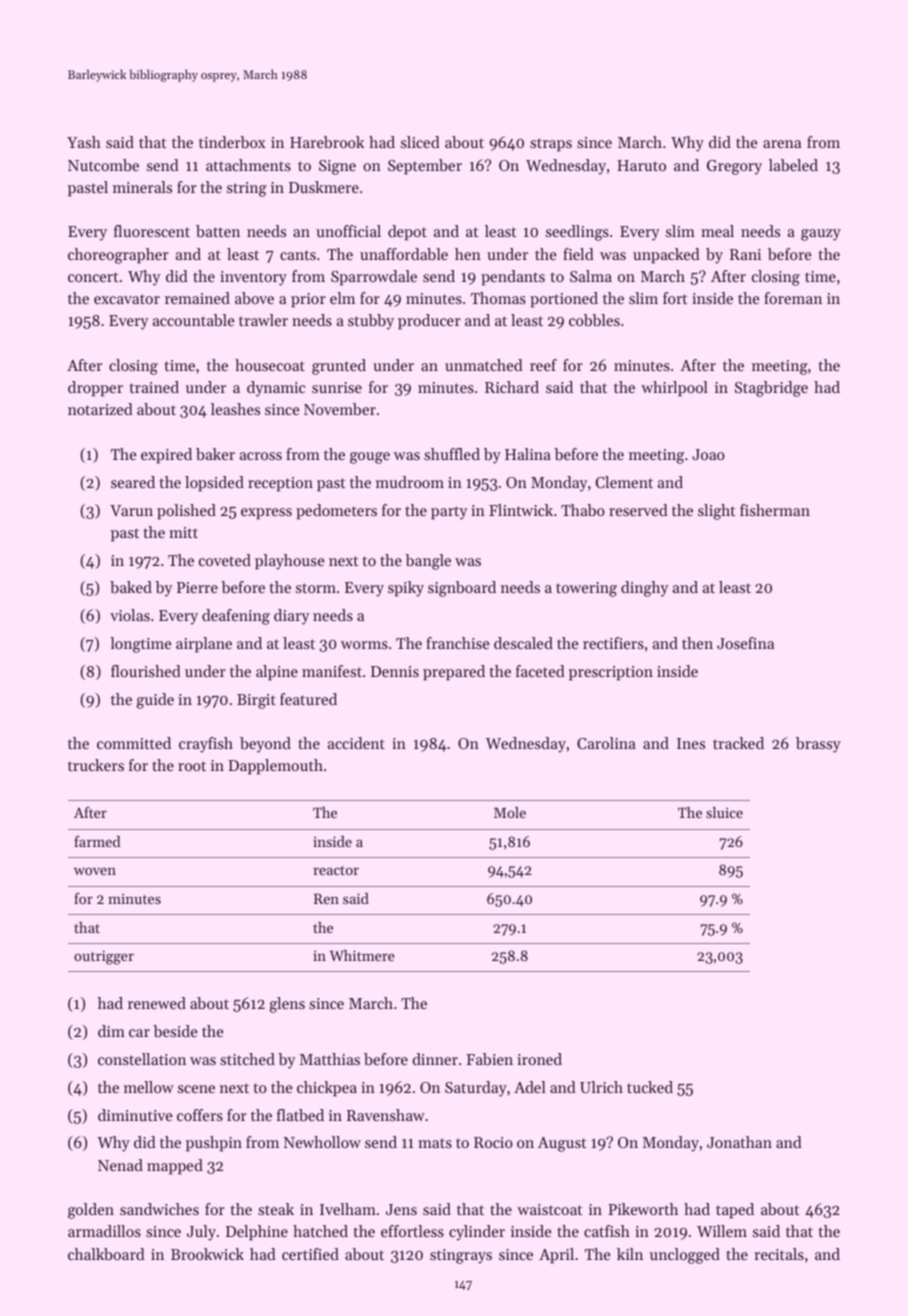  Describe the element at coordinates (356, 743) in the document. I see `accident` at that location.
